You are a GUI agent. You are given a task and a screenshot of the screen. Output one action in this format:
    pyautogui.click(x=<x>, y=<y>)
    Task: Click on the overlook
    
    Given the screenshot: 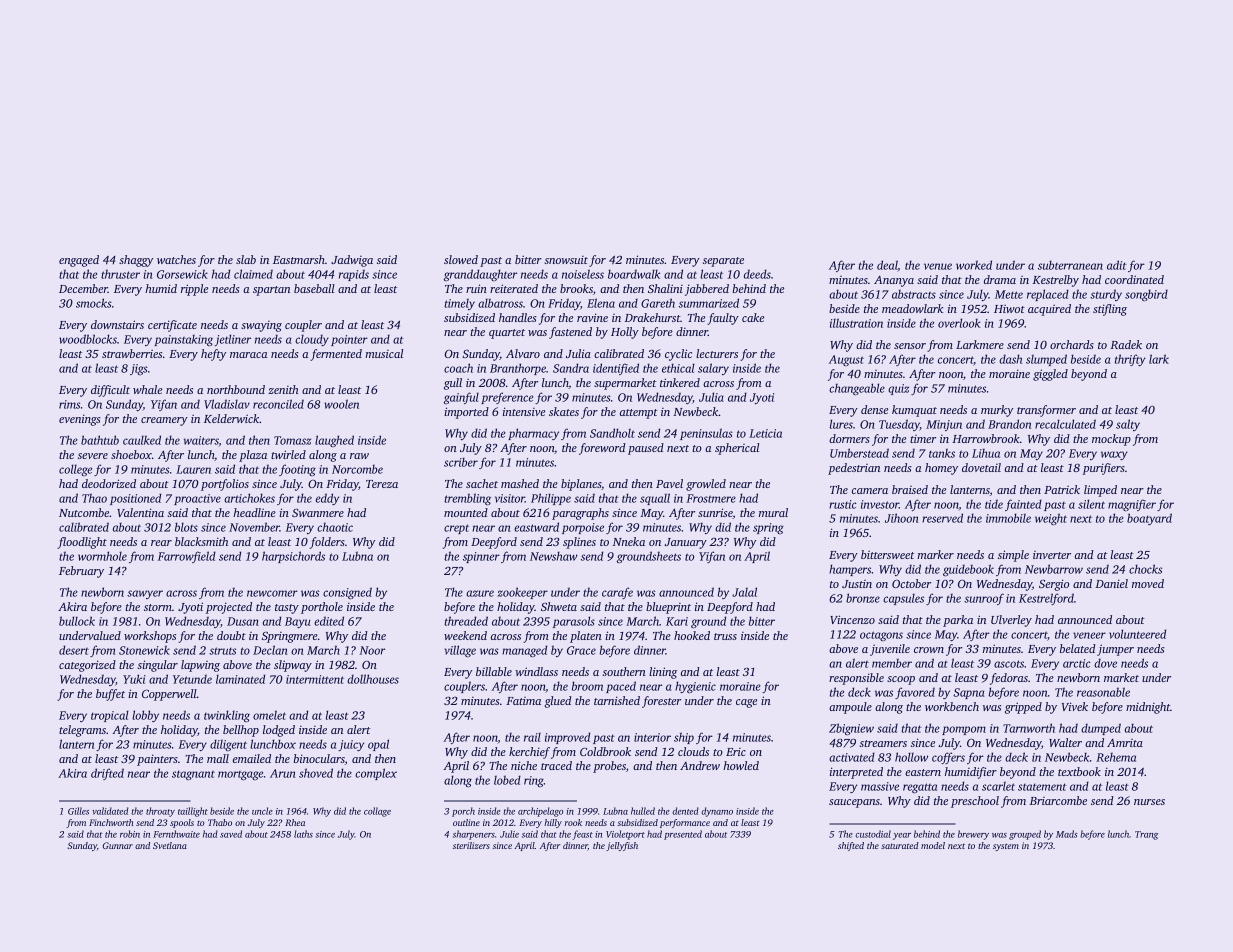 What is the action you would take?
    pyautogui.click(x=959, y=323)
